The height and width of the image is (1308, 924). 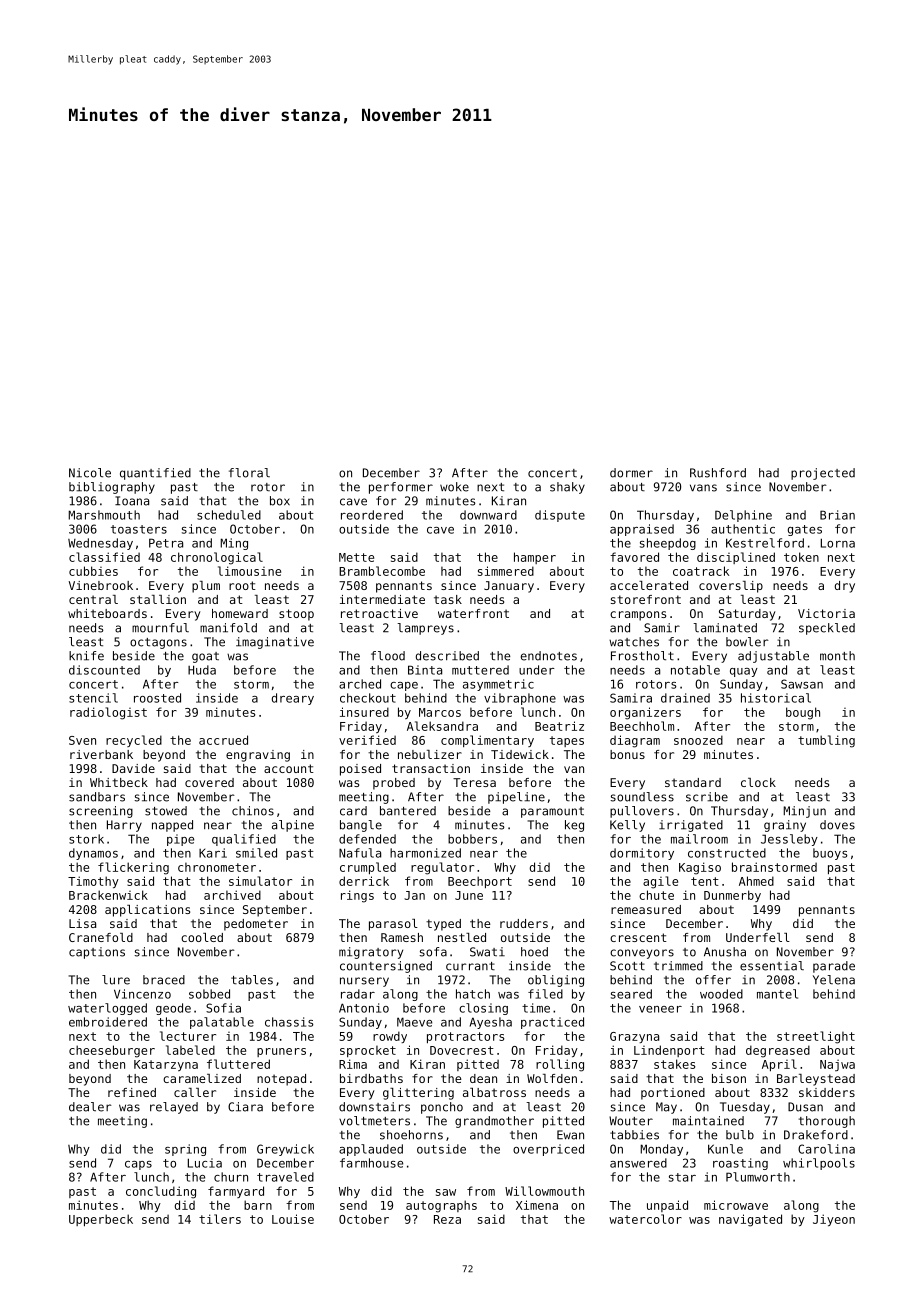 I want to click on navigated, so click(x=750, y=1220).
